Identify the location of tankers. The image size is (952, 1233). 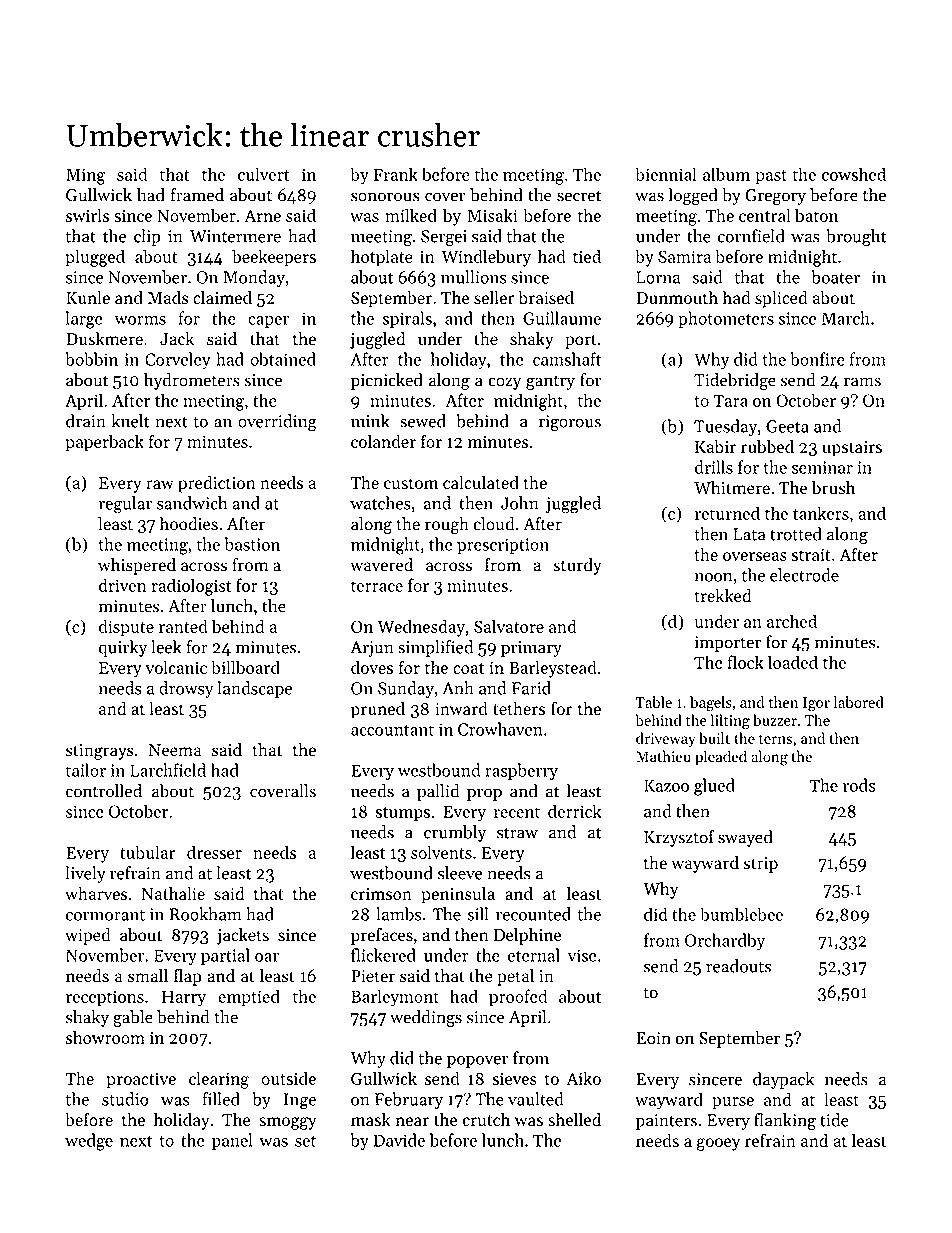
(821, 513).
